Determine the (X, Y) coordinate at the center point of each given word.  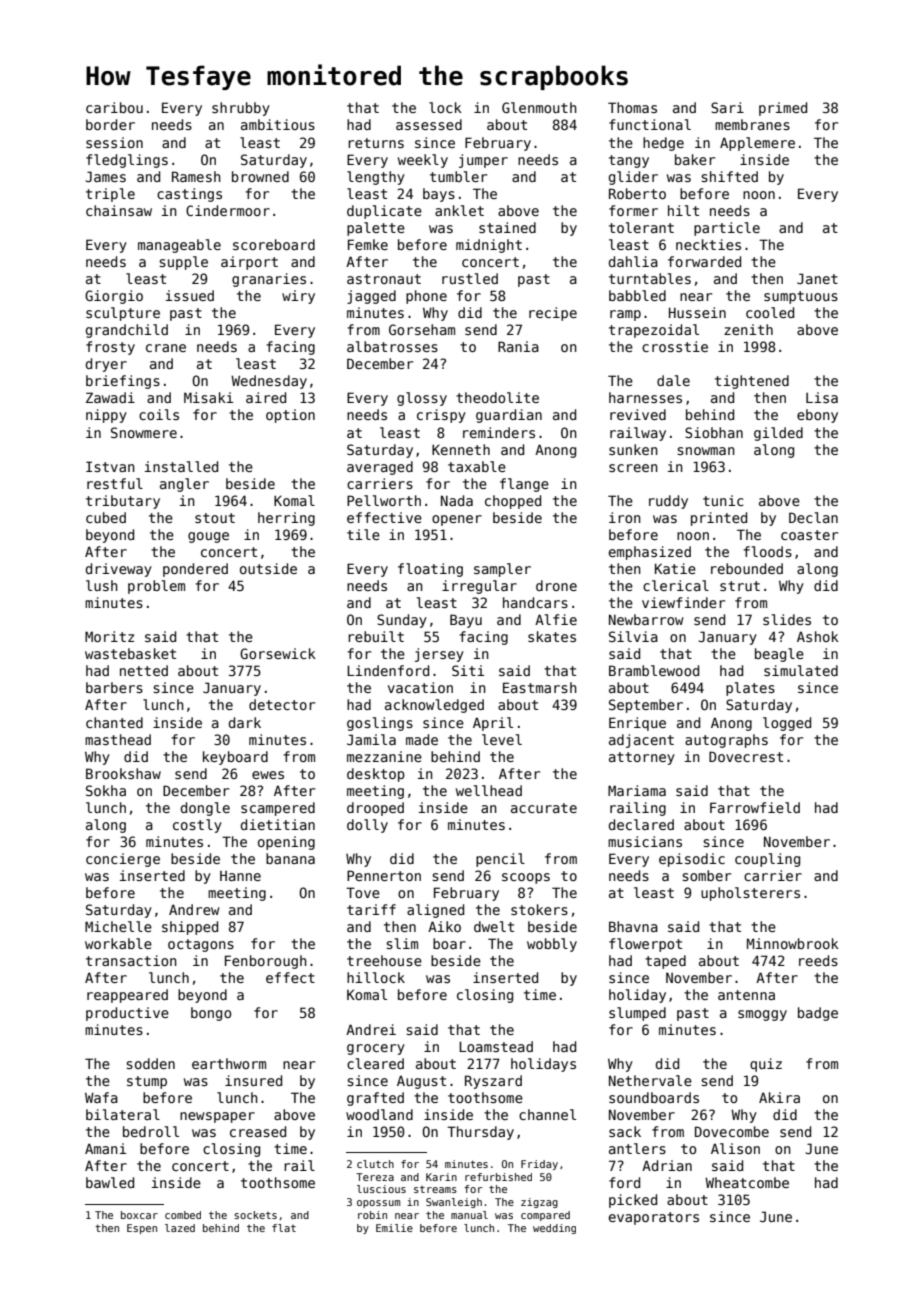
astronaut (384, 279)
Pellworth (384, 500)
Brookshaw (123, 773)
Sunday (402, 621)
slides (787, 619)
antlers (637, 1148)
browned (260, 176)
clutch (375, 1164)
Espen (142, 1229)
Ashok (818, 636)
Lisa (822, 397)
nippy (106, 416)
